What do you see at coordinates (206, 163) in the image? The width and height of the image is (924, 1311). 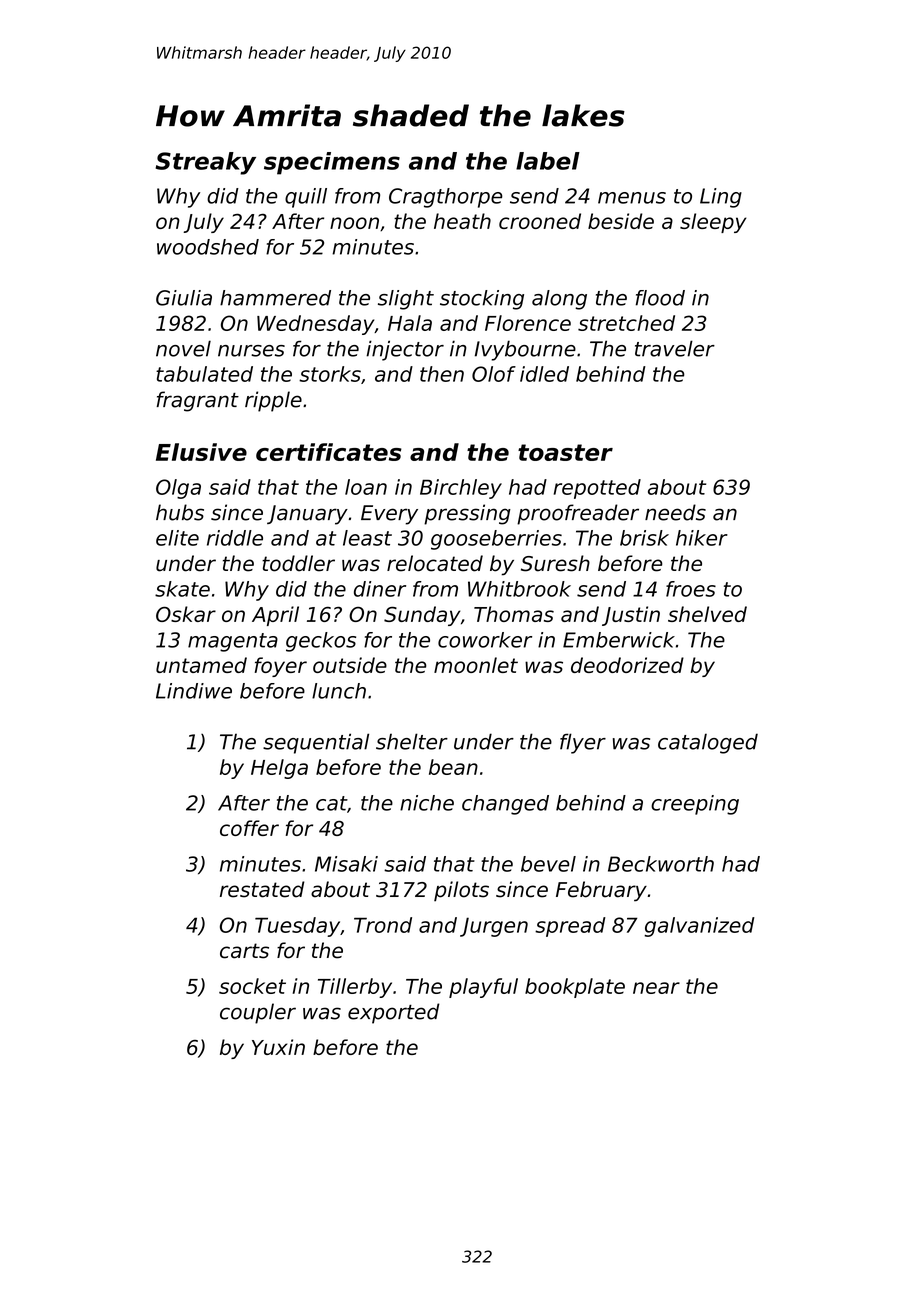 I see `Streaky` at bounding box center [206, 163].
